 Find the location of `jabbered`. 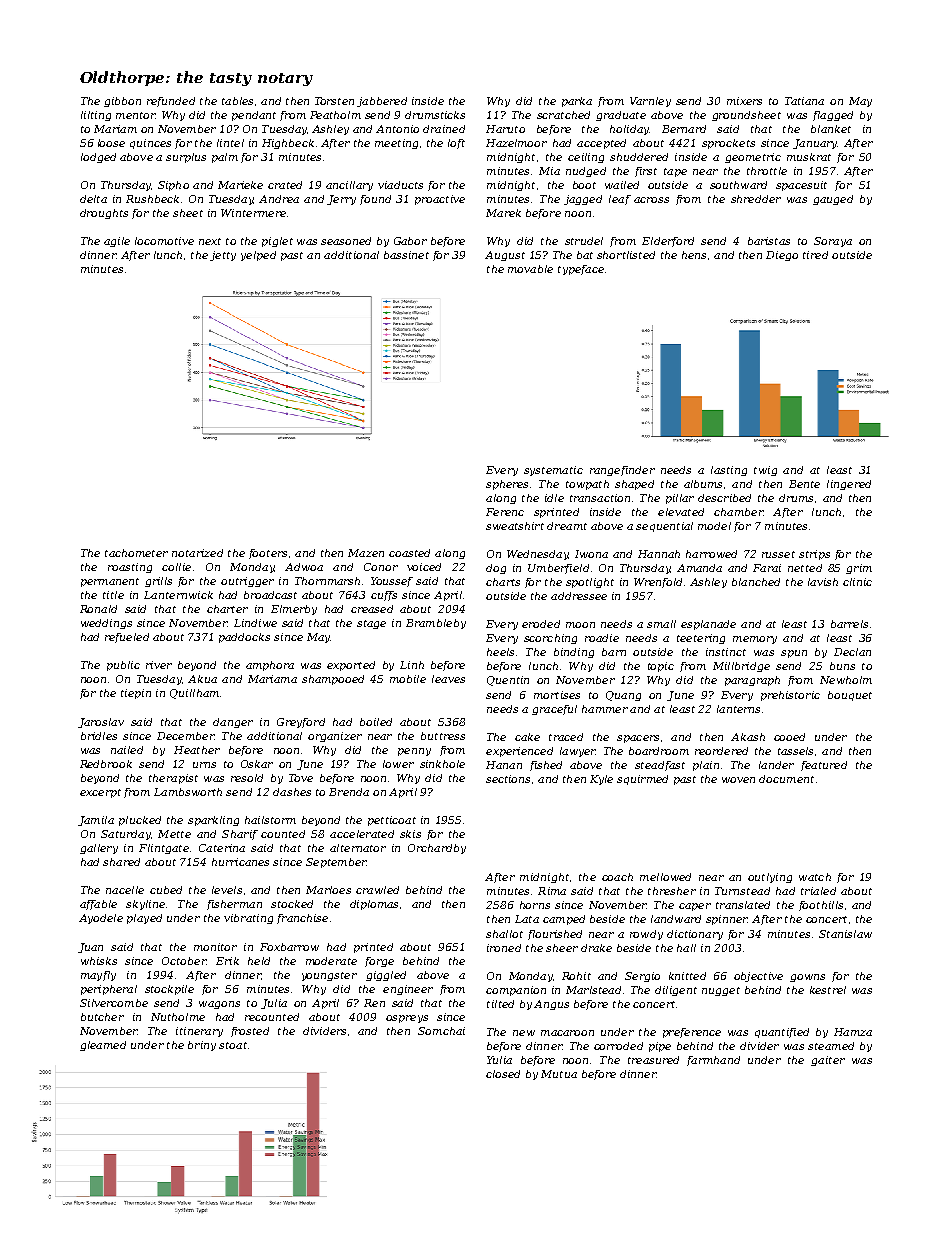

jabbered is located at coordinates (382, 102).
